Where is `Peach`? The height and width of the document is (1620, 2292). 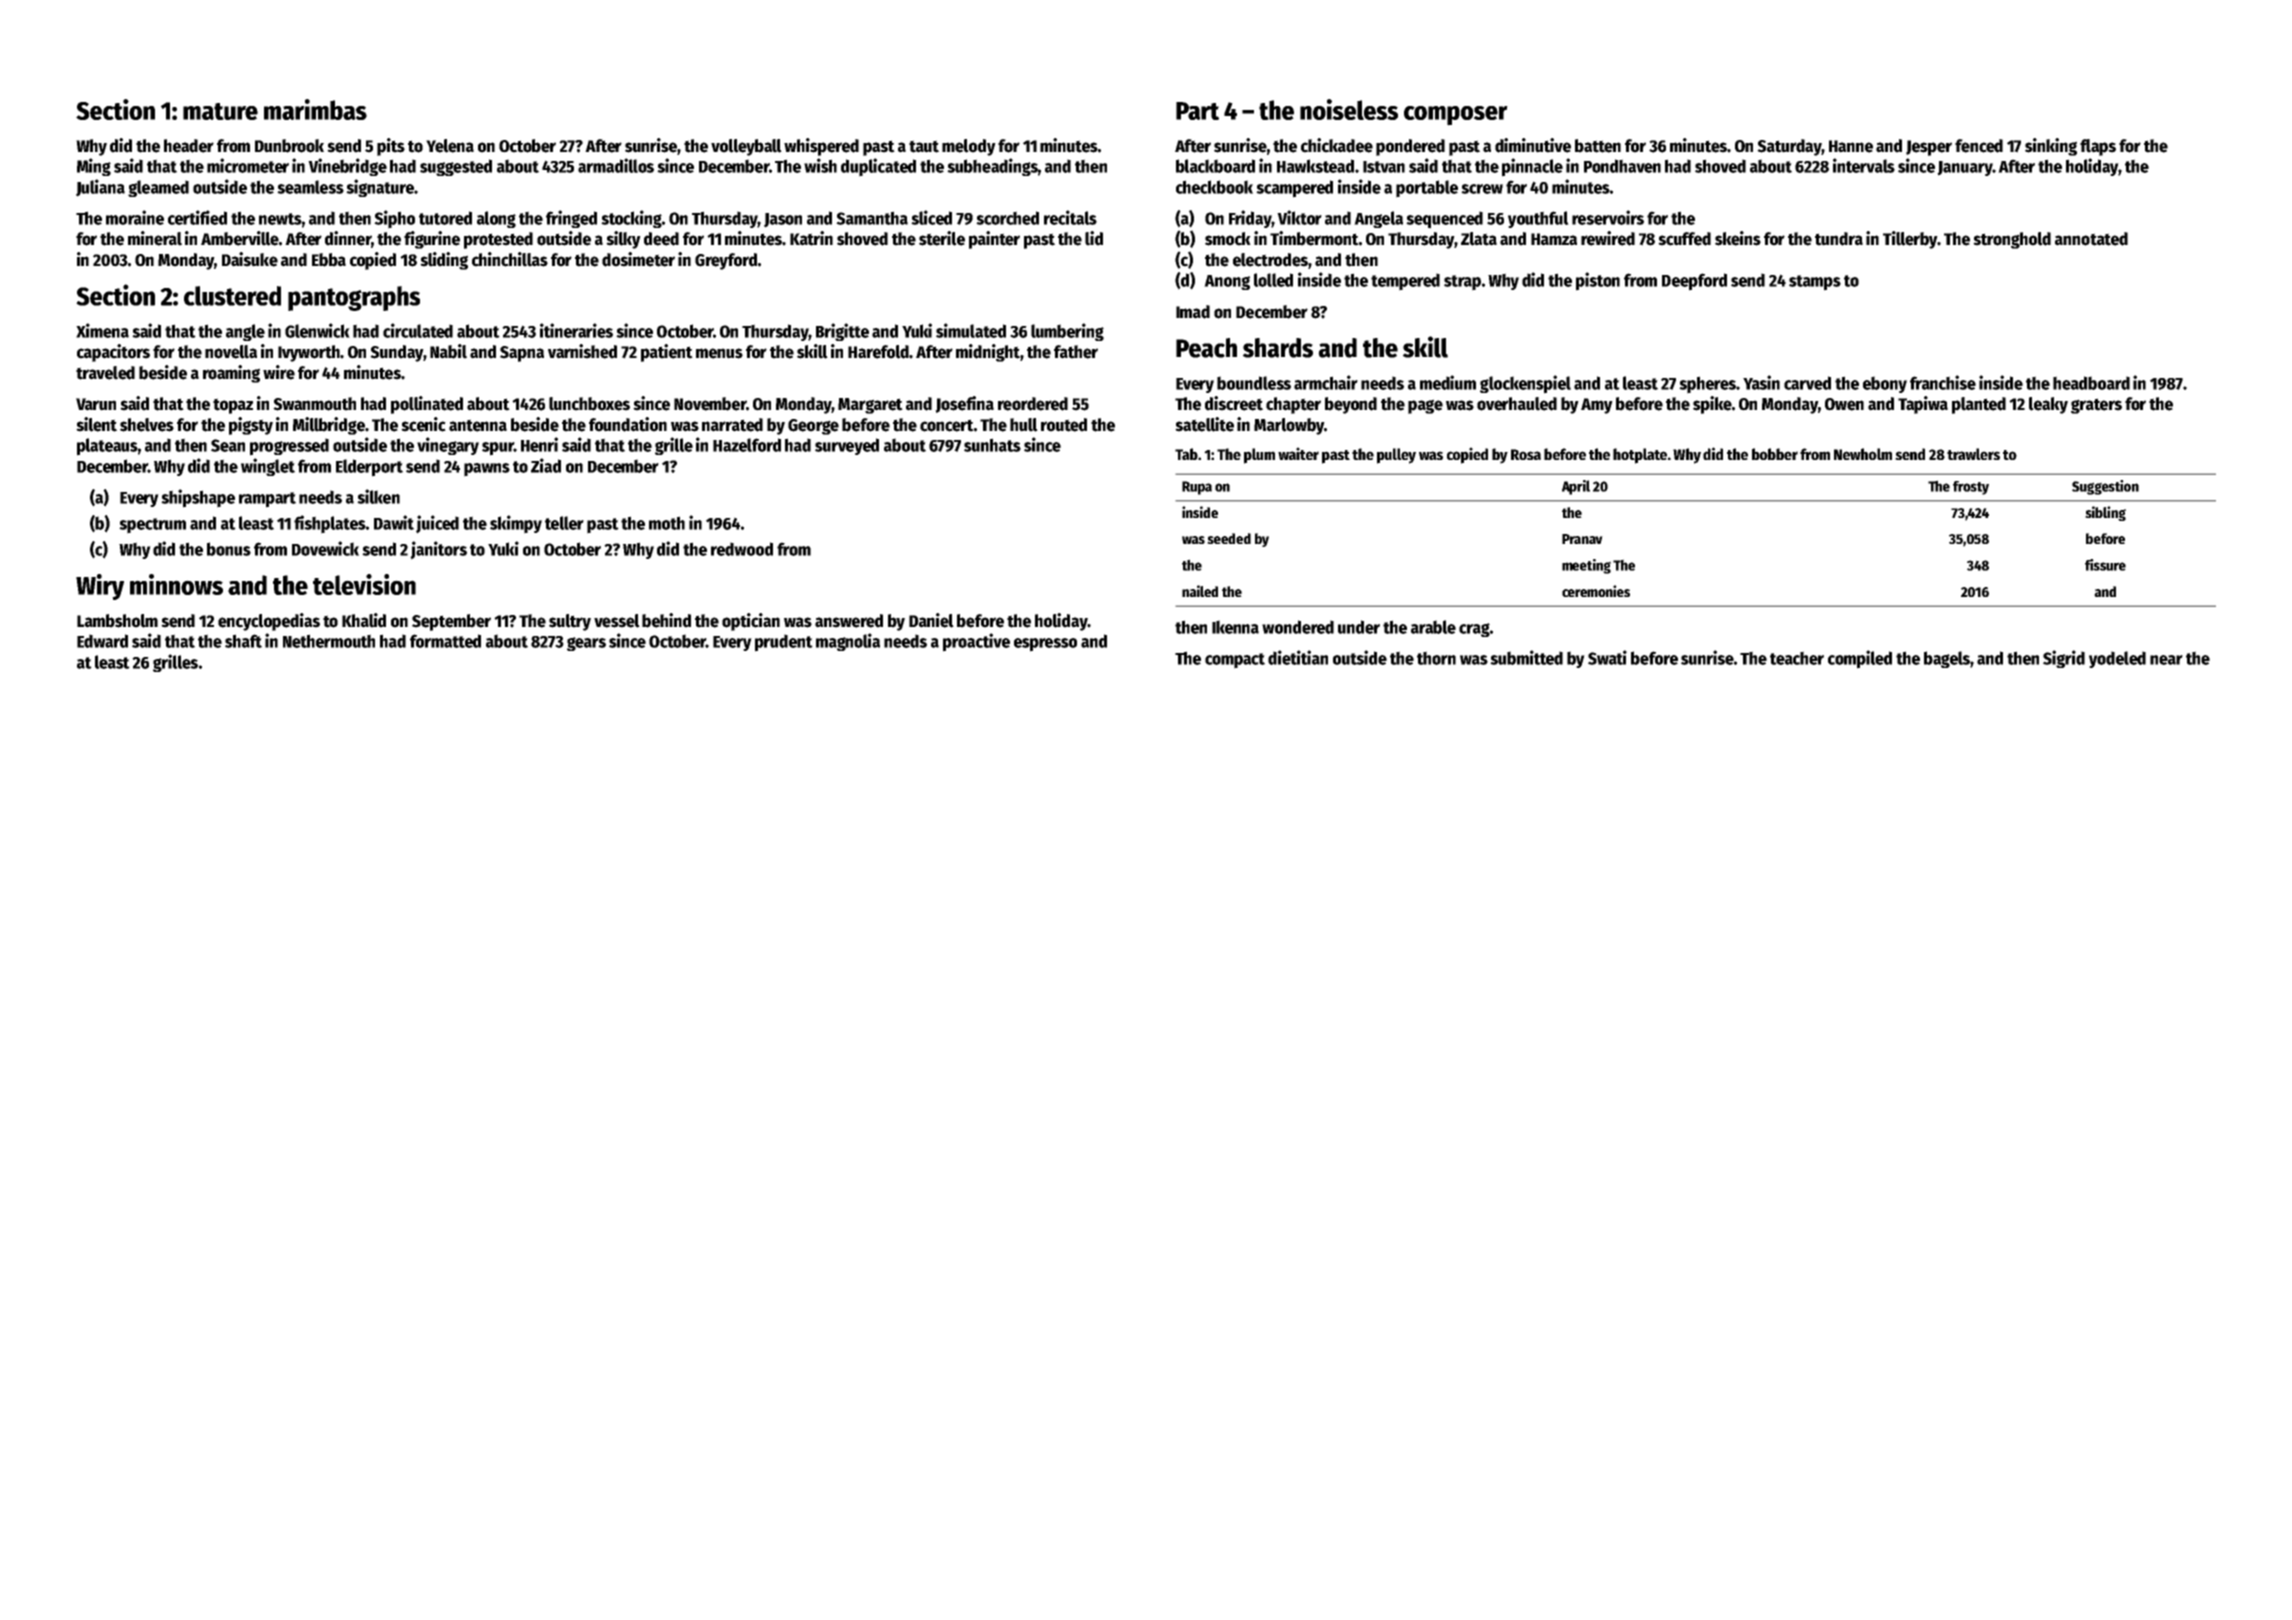
Peach is located at coordinates (1206, 348).
